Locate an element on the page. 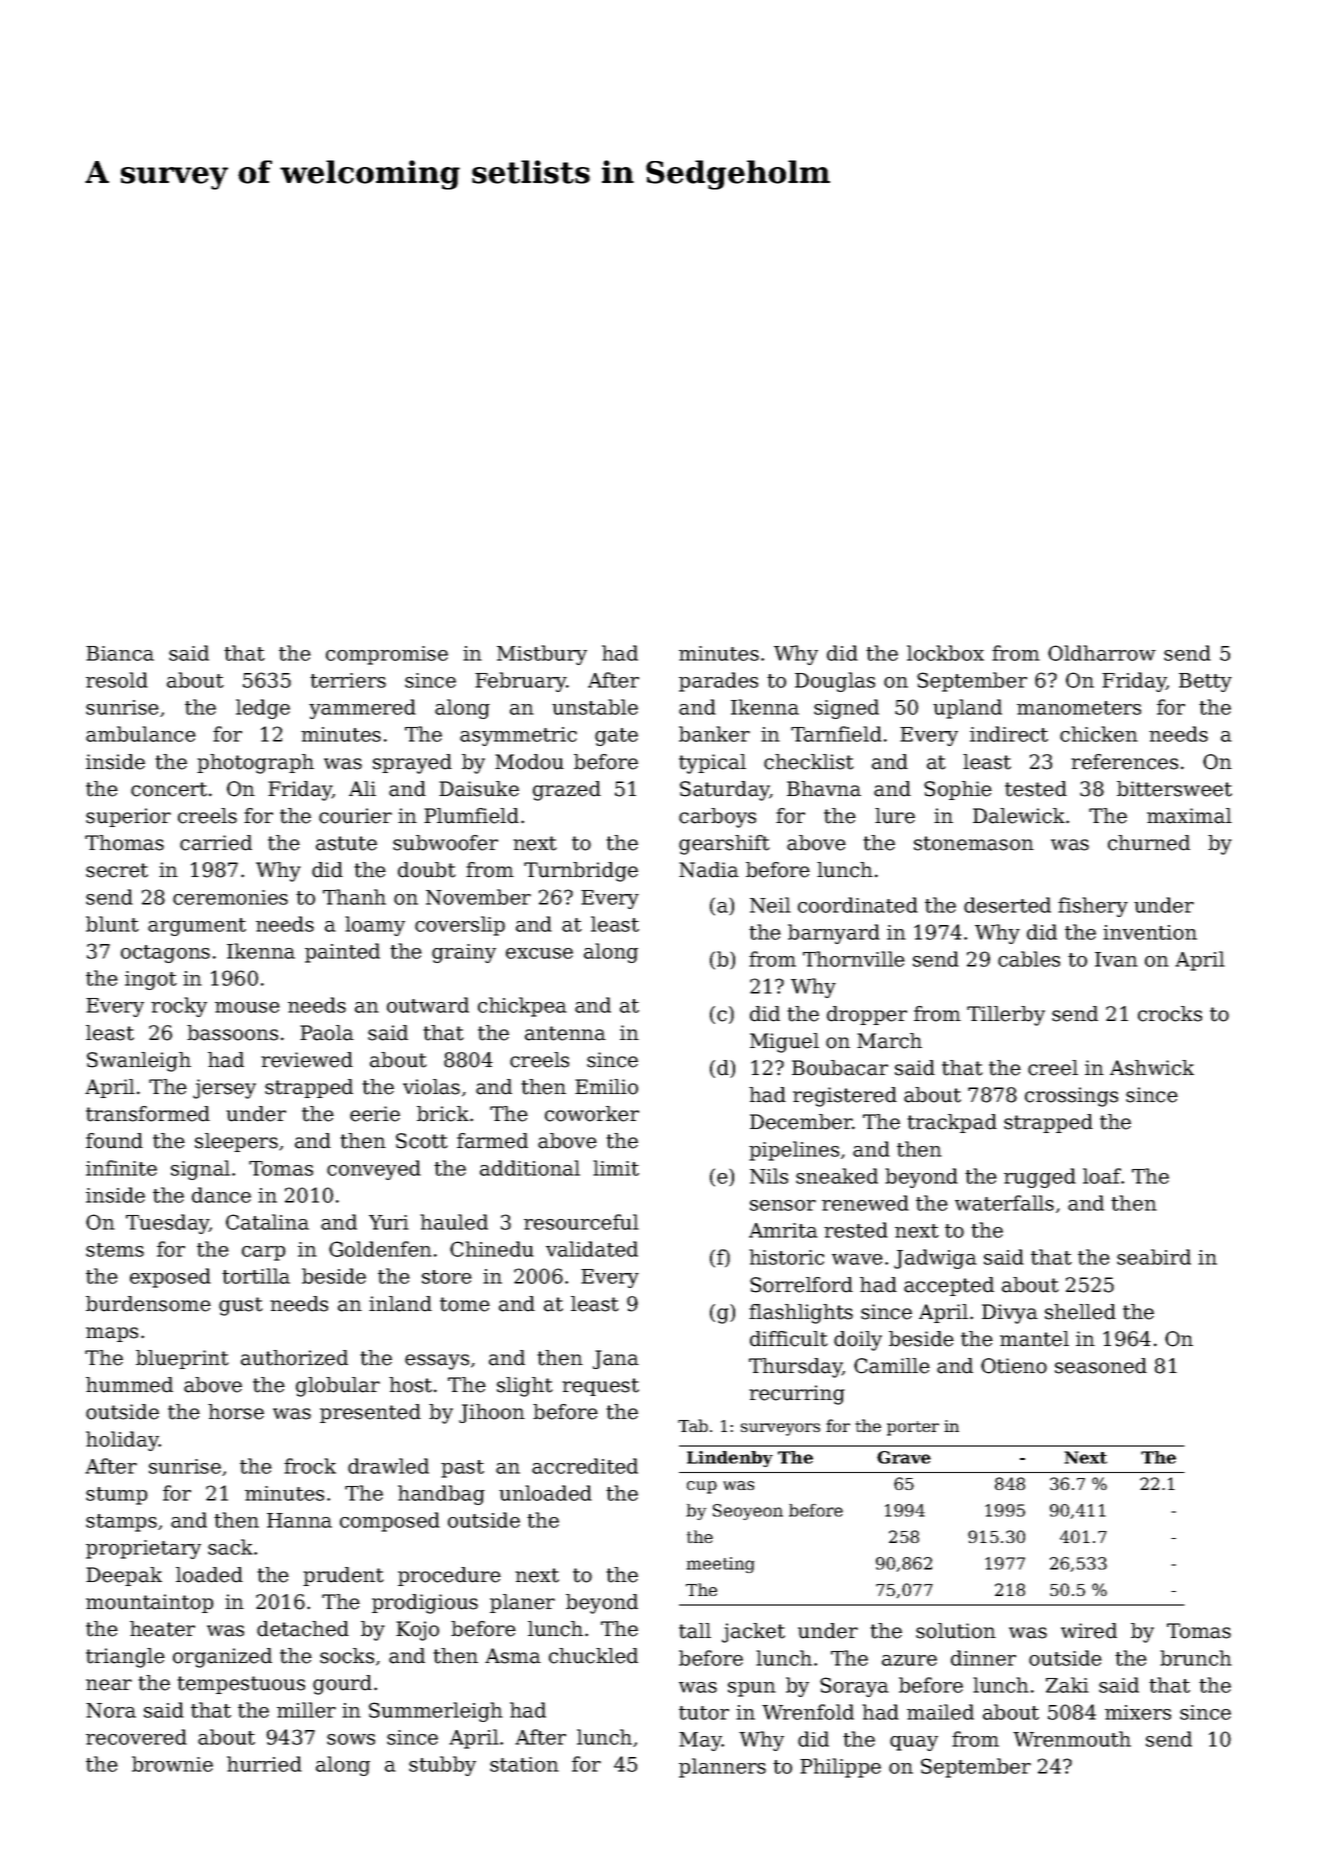  chuckled is located at coordinates (593, 1656).
